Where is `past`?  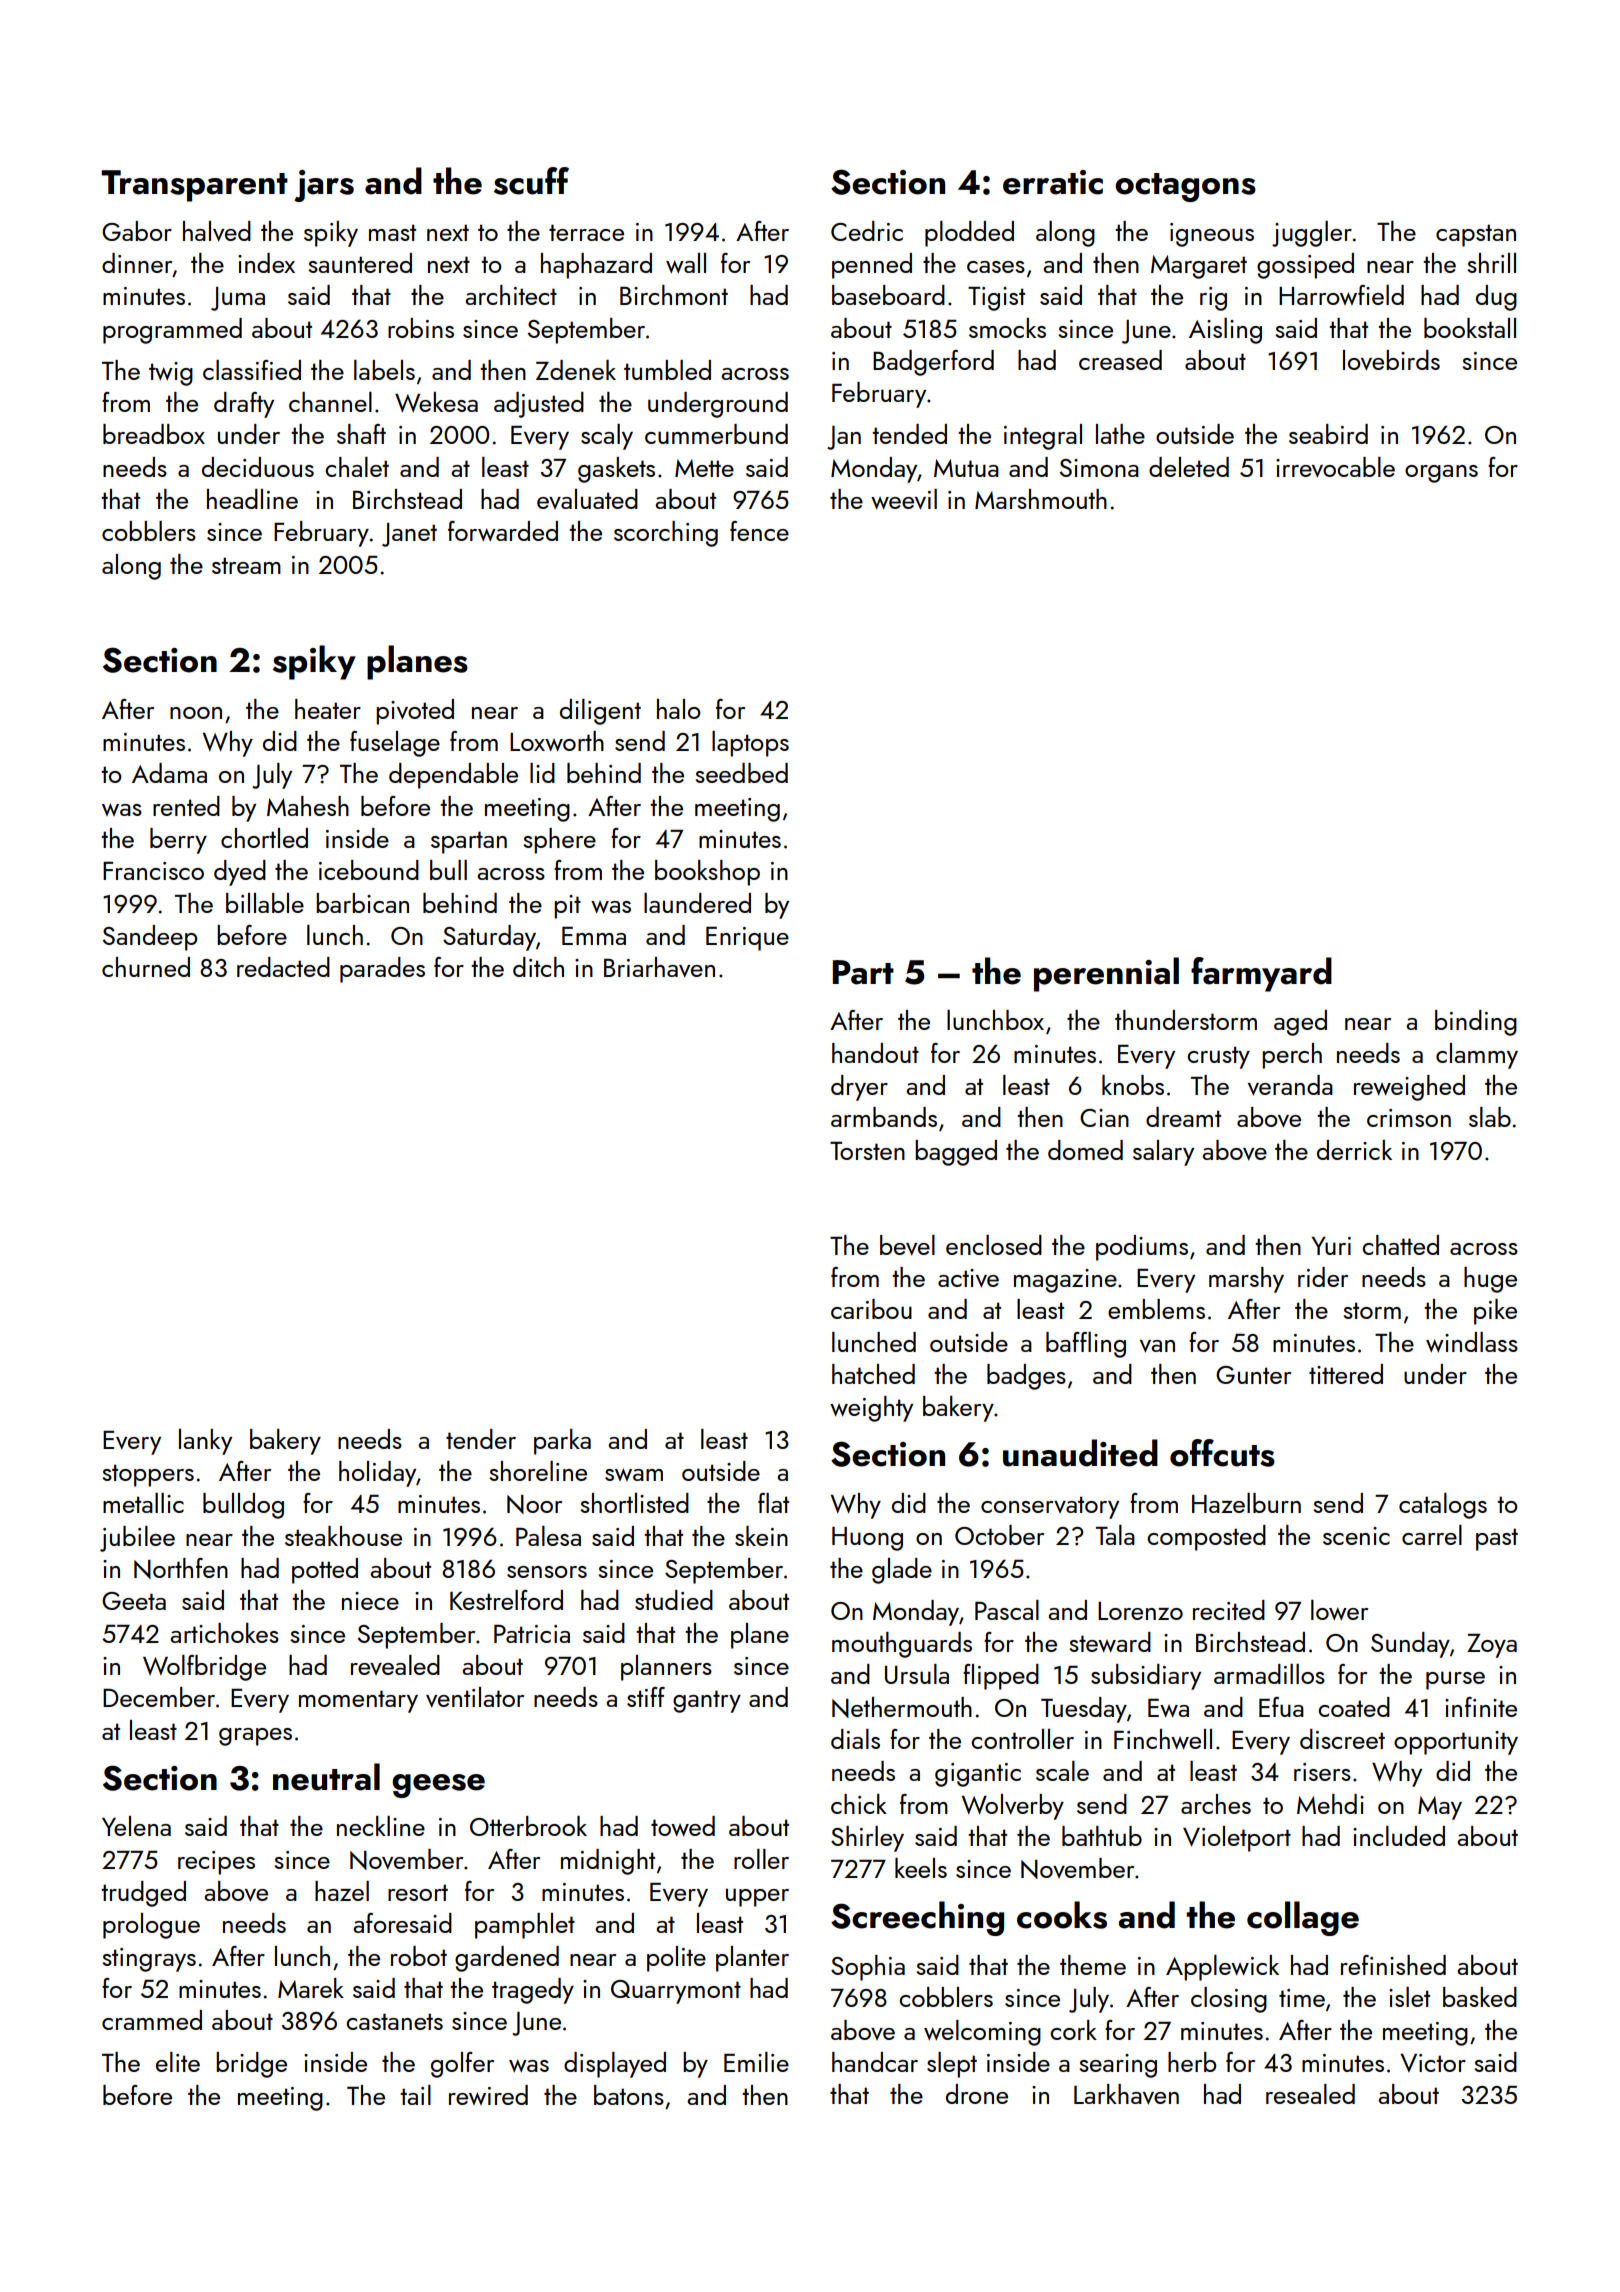 past is located at coordinates (1497, 1539).
